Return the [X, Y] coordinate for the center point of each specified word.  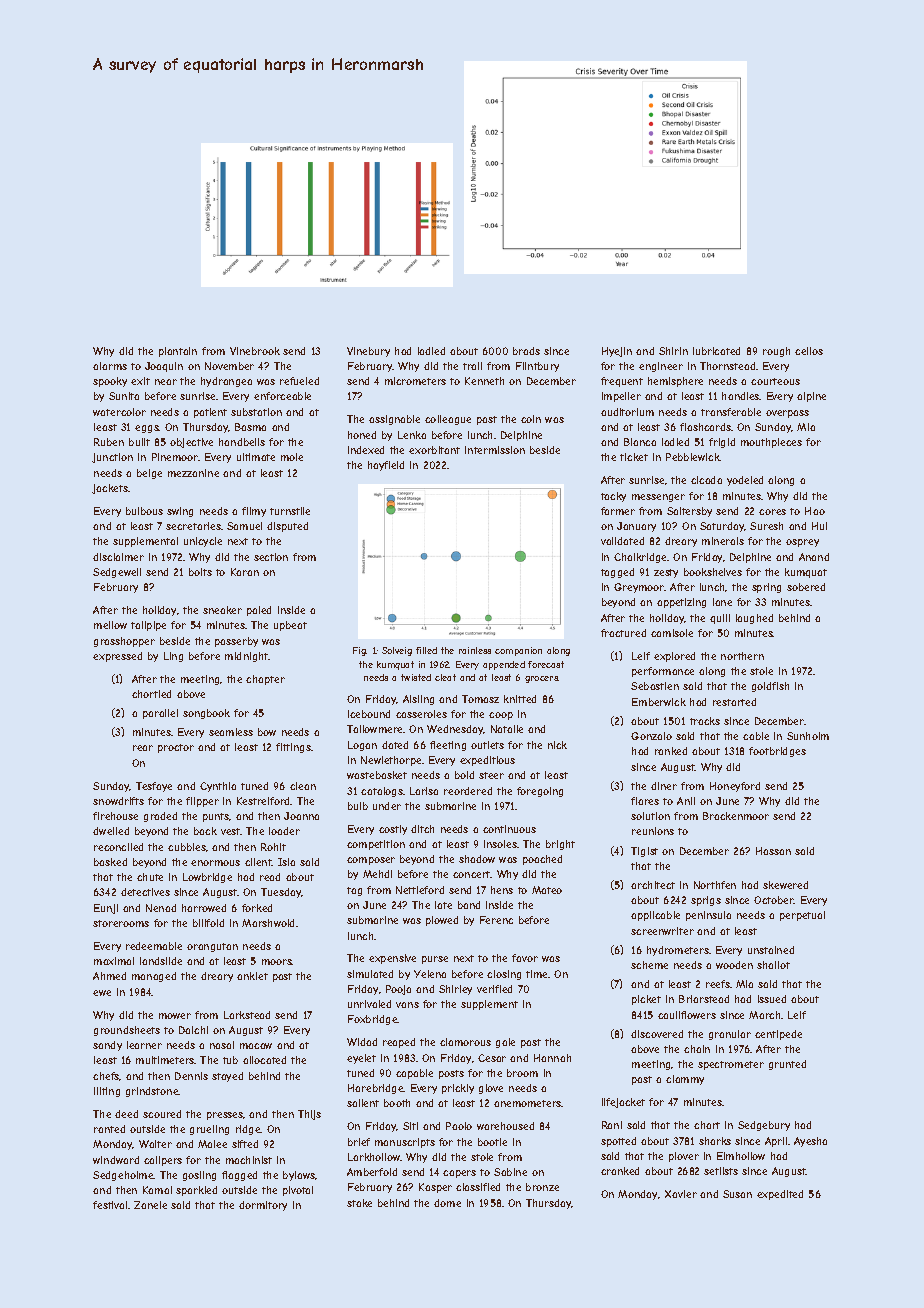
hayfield [386, 466]
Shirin [673, 351]
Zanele [150, 1205]
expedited [780, 1195]
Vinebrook [255, 351]
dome [447, 1203]
